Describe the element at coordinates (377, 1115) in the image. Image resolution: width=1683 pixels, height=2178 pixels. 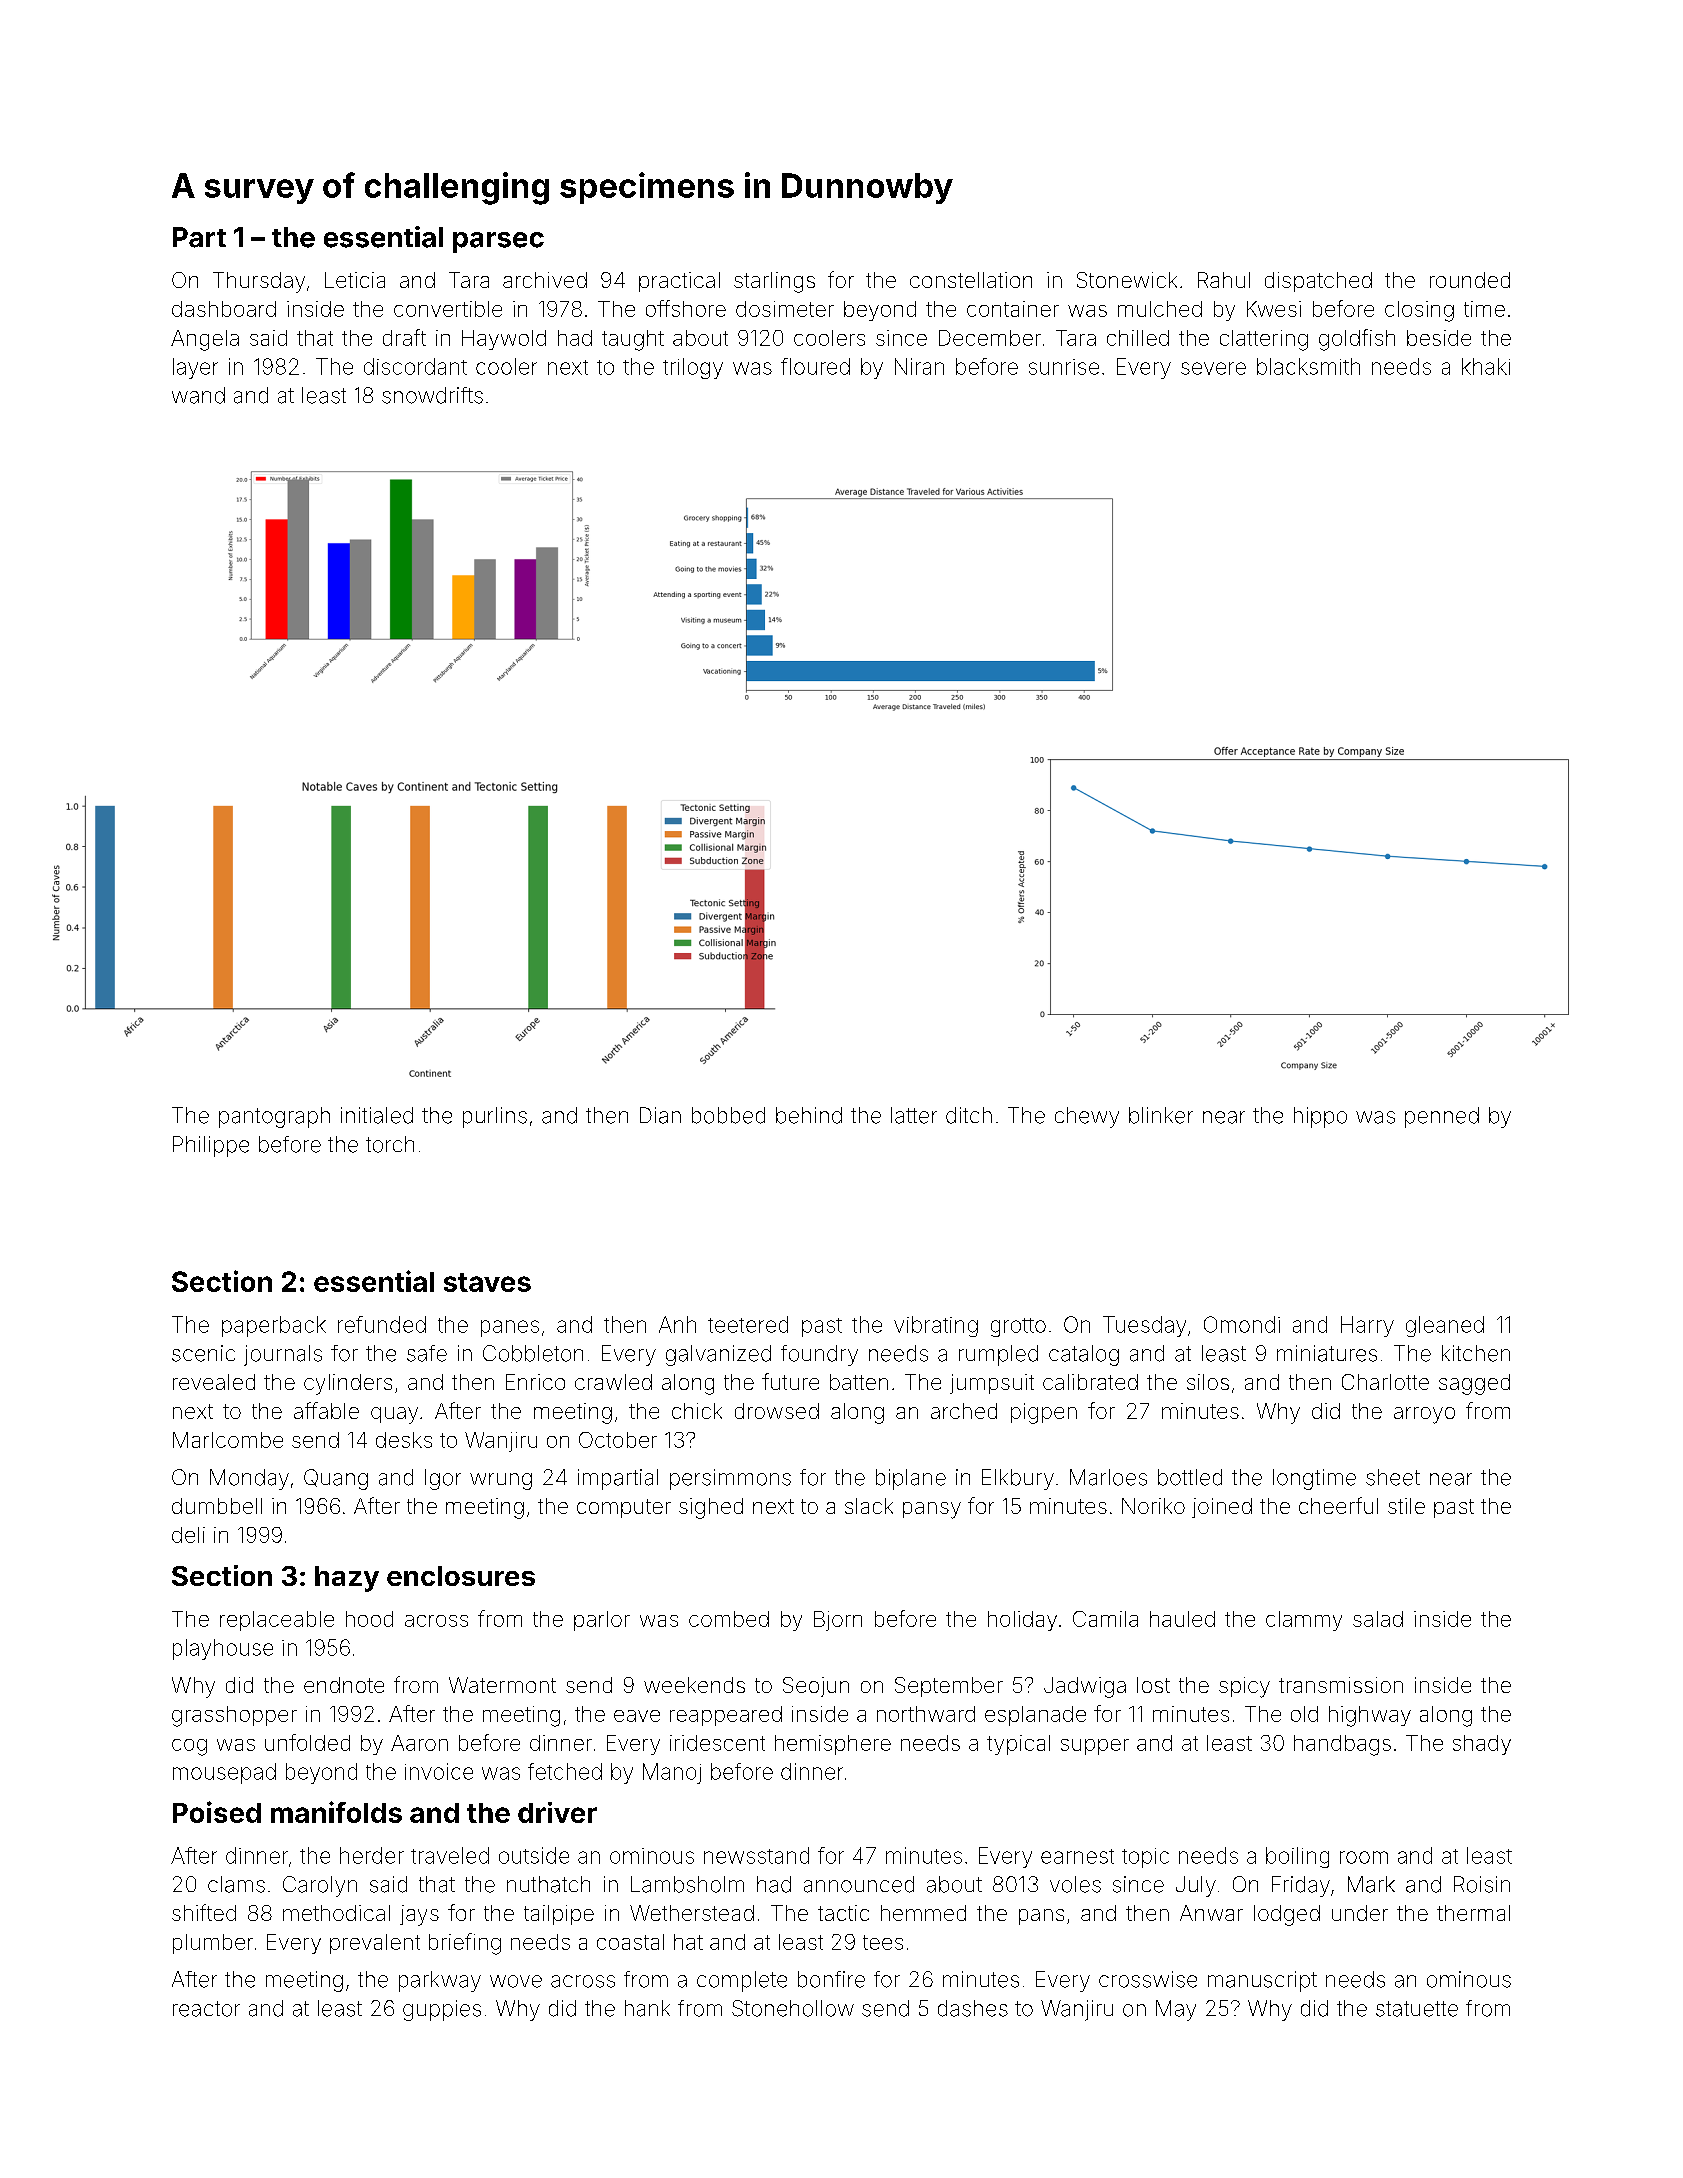
I see `initialed` at that location.
